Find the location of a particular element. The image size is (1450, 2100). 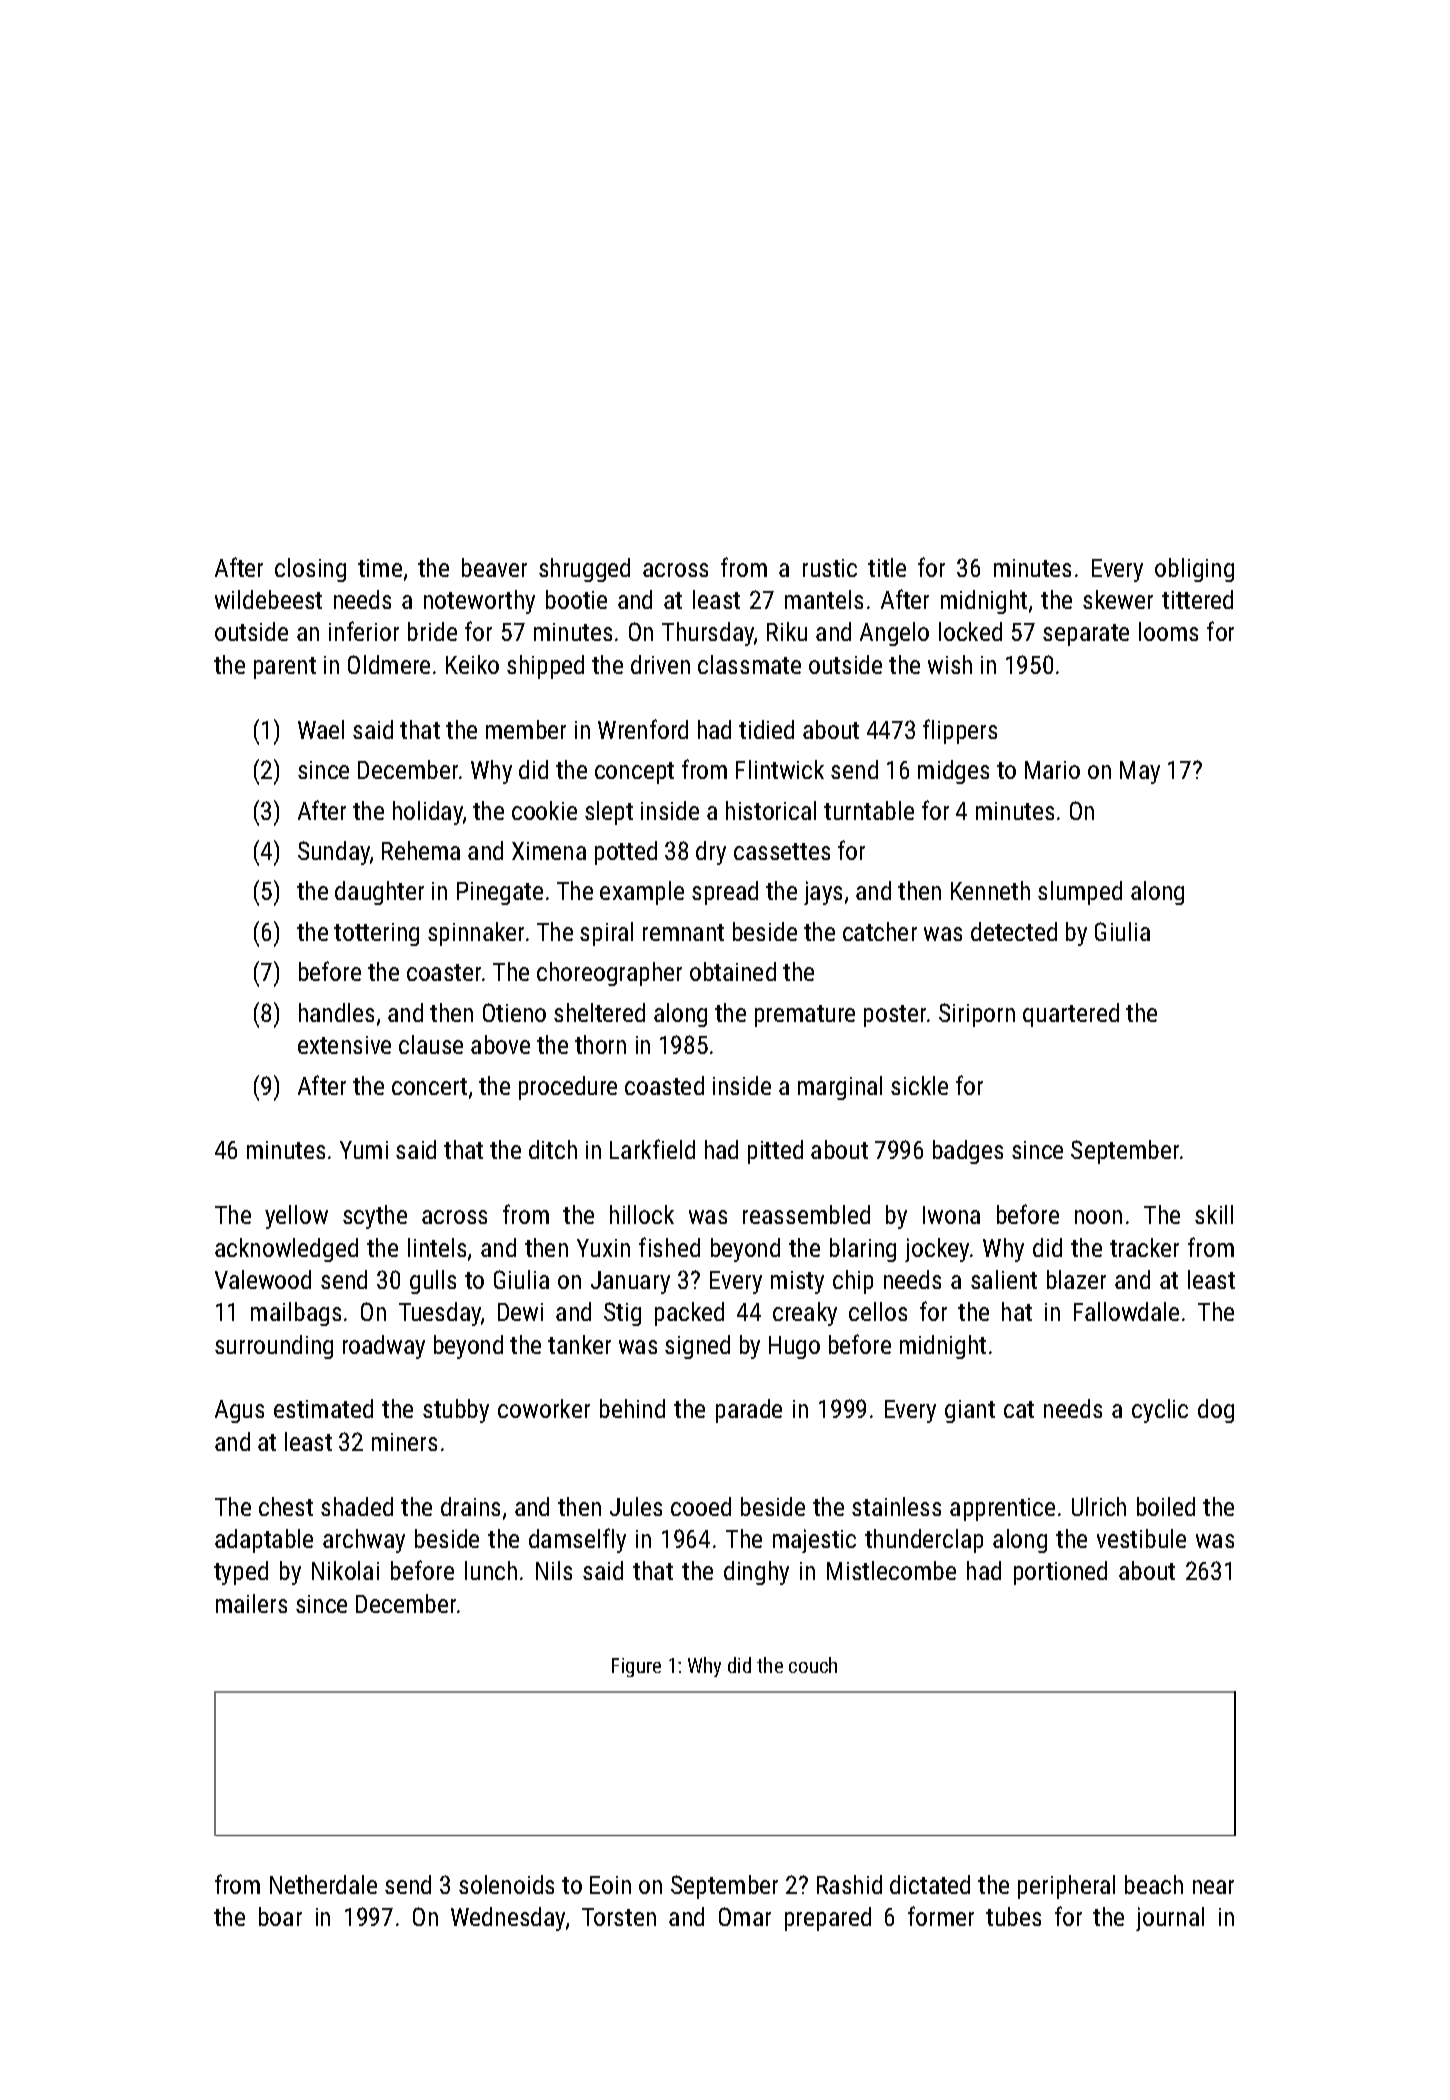

shrugged is located at coordinates (584, 570).
